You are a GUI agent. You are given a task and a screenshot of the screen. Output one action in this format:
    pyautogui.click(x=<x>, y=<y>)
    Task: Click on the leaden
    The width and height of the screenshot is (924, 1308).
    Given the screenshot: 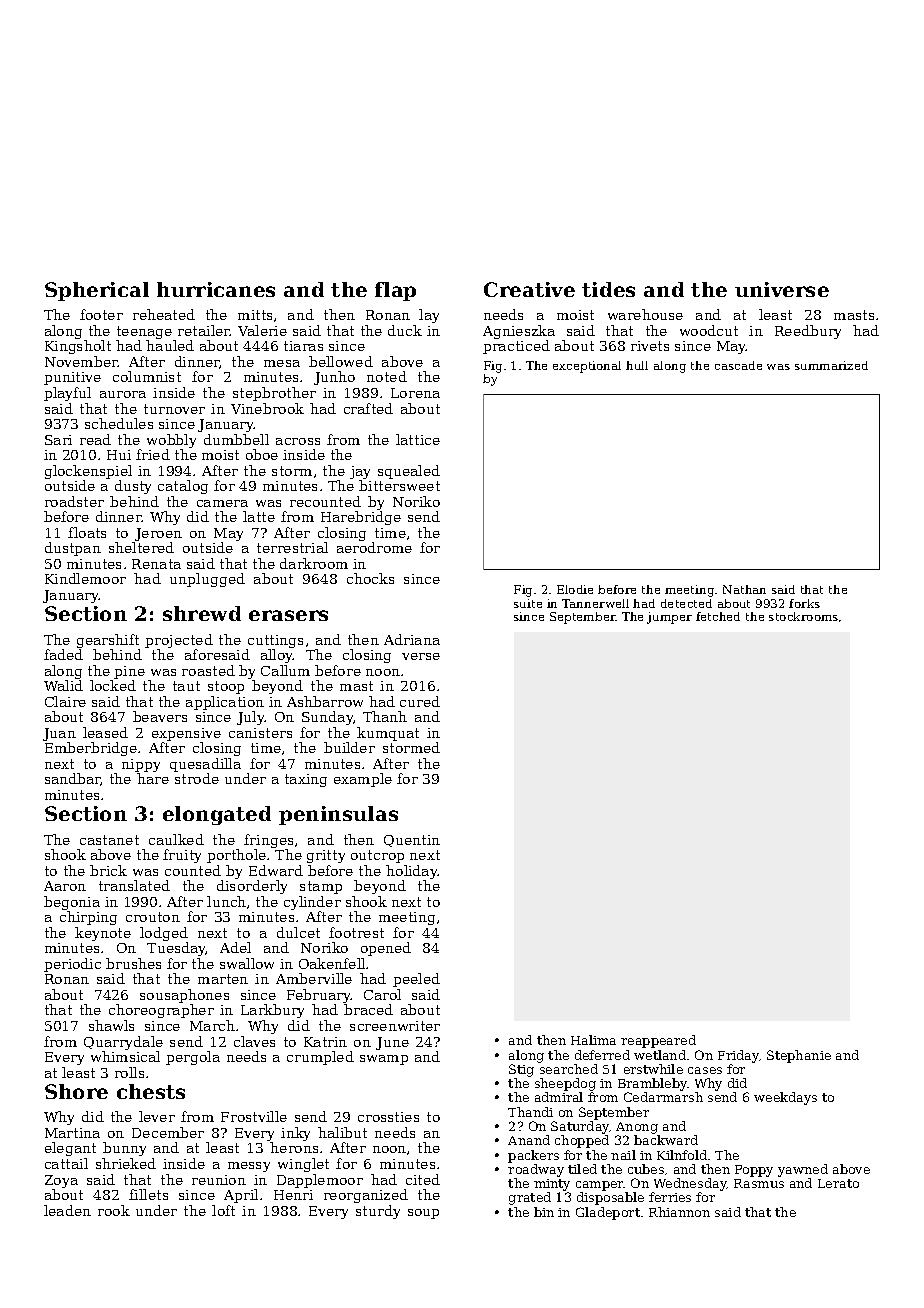 What is the action you would take?
    pyautogui.click(x=67, y=1210)
